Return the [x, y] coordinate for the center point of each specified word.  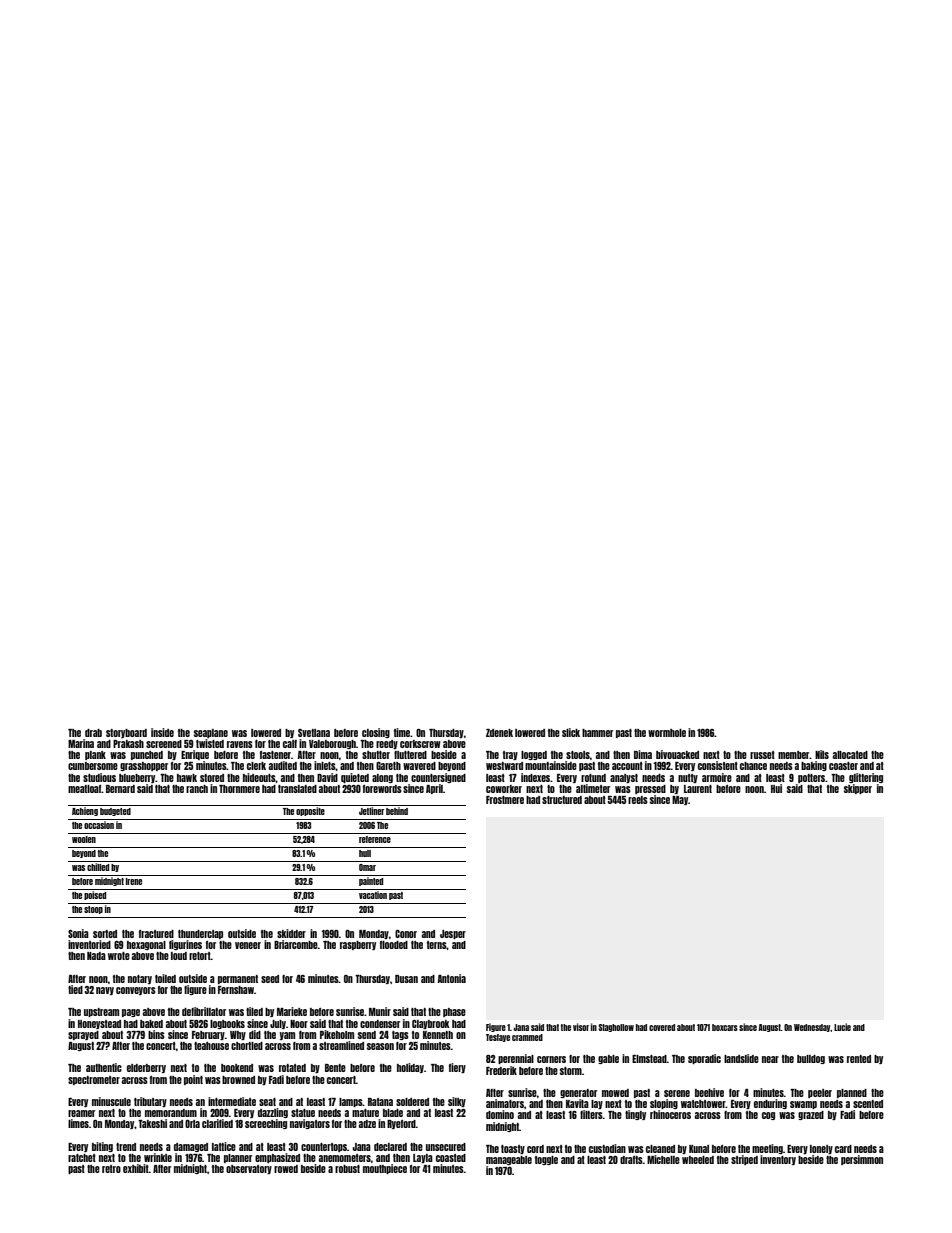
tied [75, 989]
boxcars [725, 1027]
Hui [776, 788]
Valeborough [332, 744]
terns [437, 945]
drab [93, 733]
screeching [266, 1124]
